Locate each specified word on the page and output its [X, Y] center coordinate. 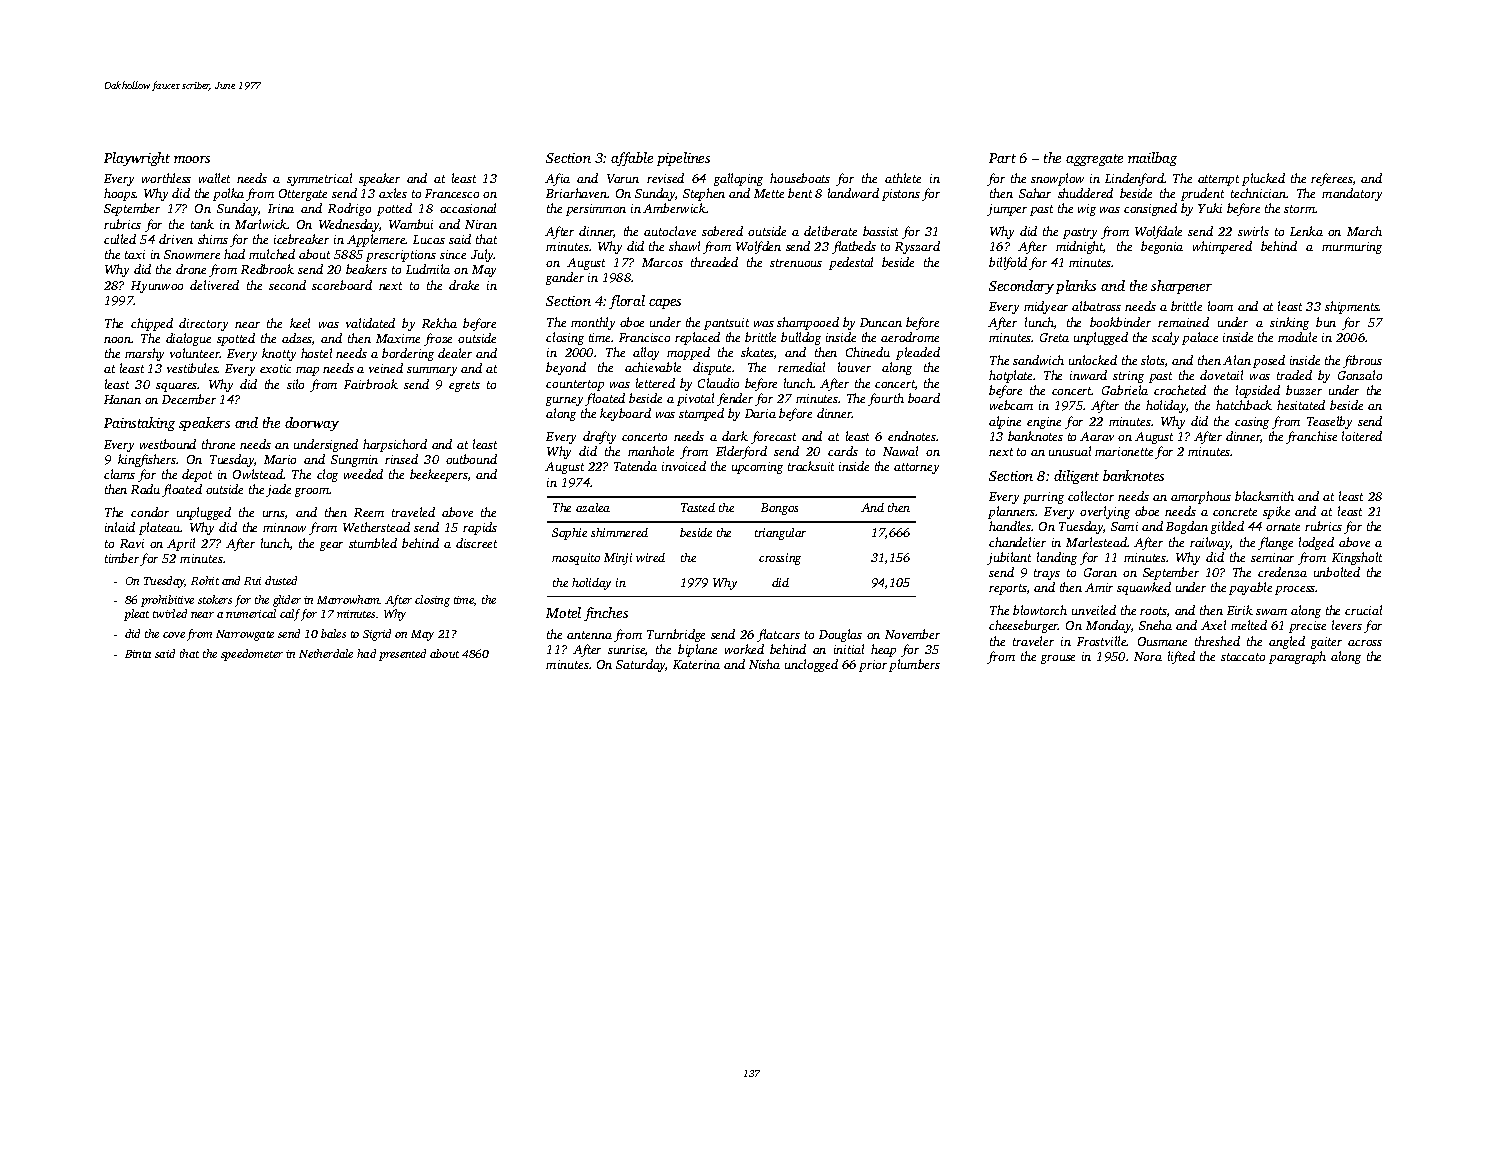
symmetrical [319, 179]
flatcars [778, 635]
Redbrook [267, 269]
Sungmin [354, 461]
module [1297, 337]
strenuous [796, 263]
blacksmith [1264, 496]
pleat [136, 615]
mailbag [1152, 159]
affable [632, 159]
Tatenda [635, 466]
